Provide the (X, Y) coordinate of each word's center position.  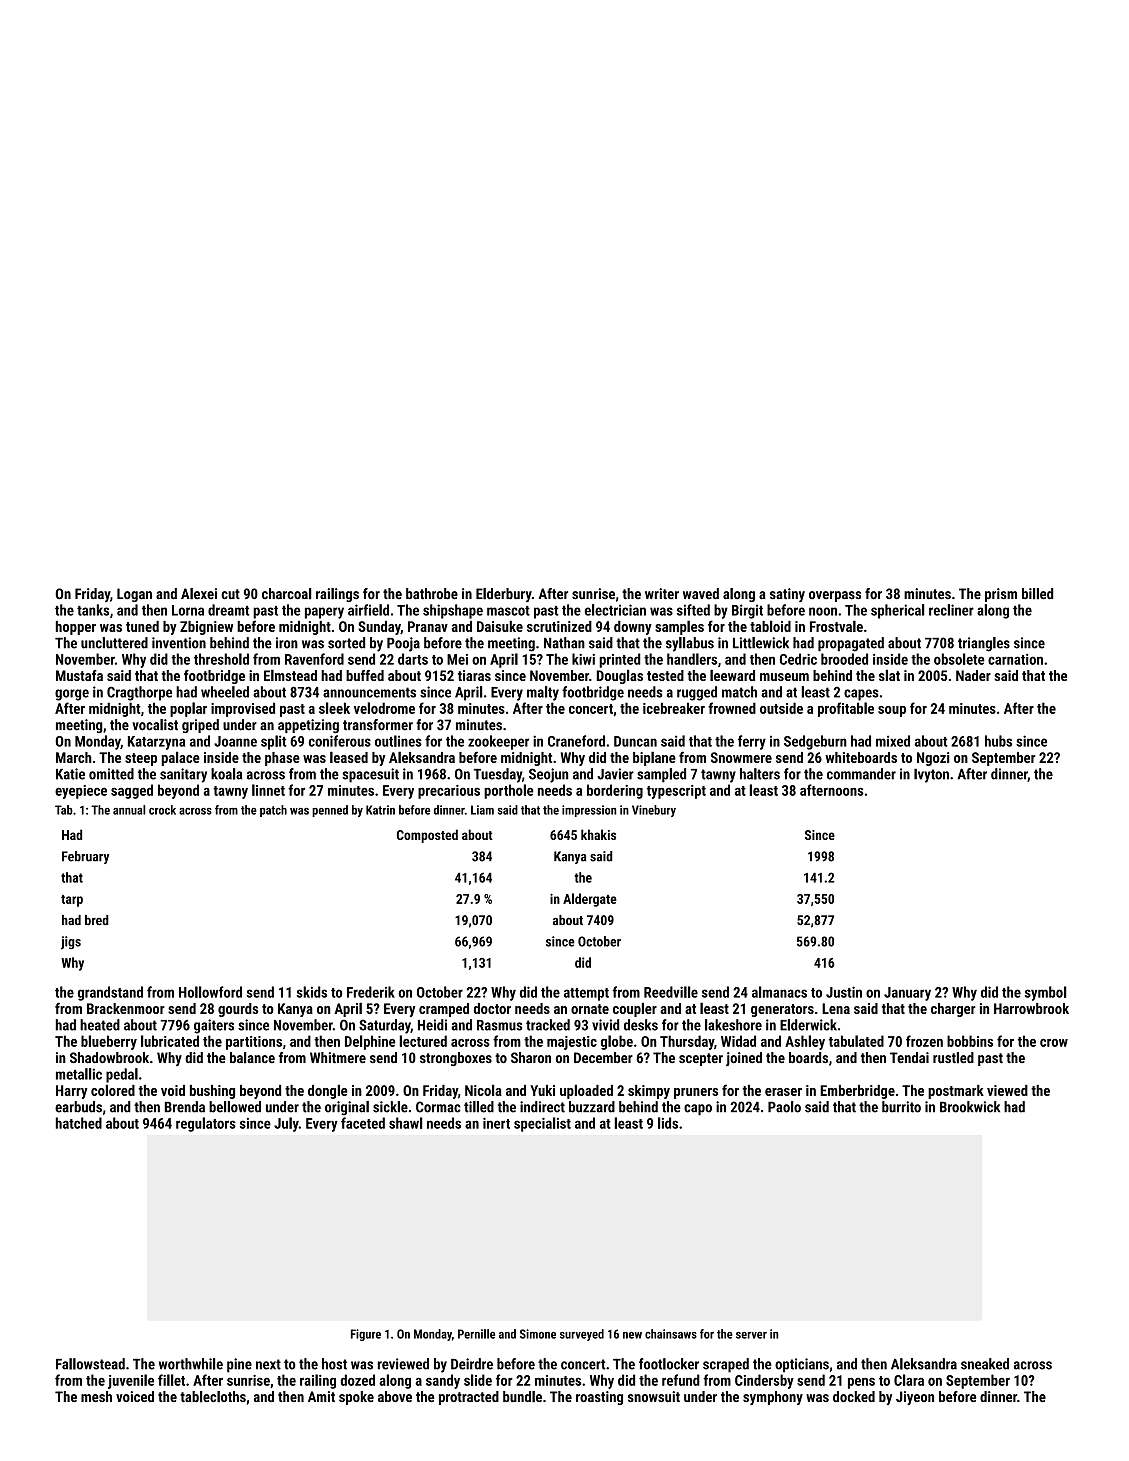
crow (1054, 1043)
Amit (321, 1396)
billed (1037, 594)
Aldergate (590, 900)
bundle (522, 1397)
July (286, 1124)
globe (617, 1042)
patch (273, 811)
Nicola (483, 1090)
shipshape (453, 611)
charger (953, 1010)
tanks (93, 610)
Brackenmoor (126, 1008)
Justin (844, 992)
